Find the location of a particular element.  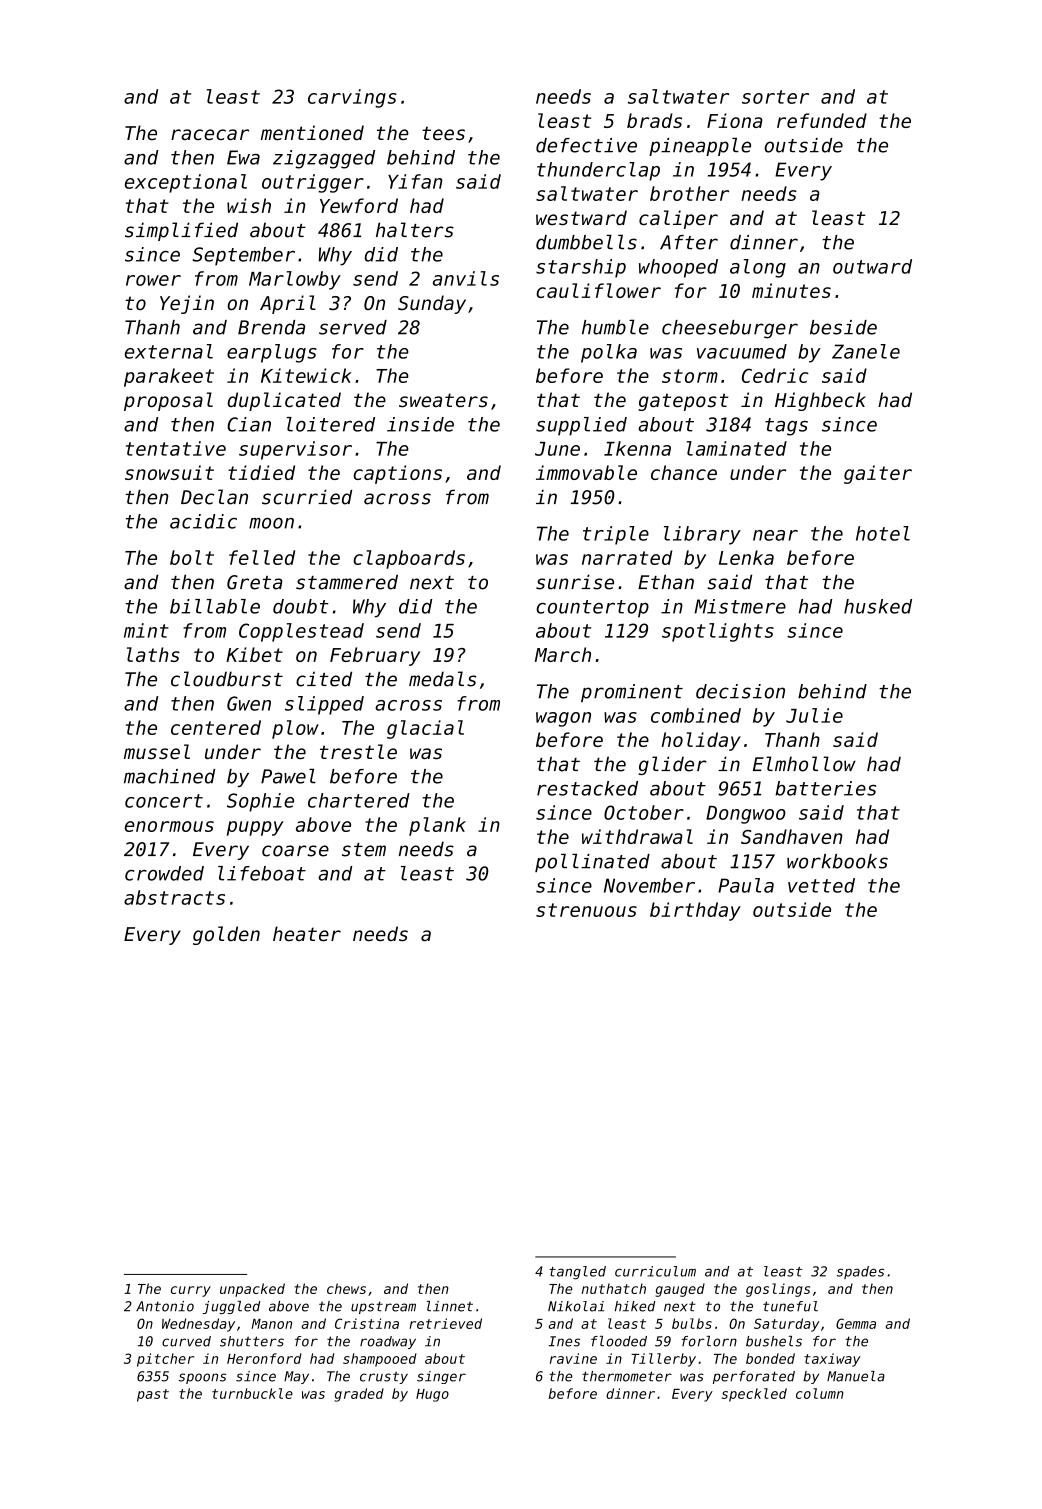

chews is located at coordinates (346, 1288).
